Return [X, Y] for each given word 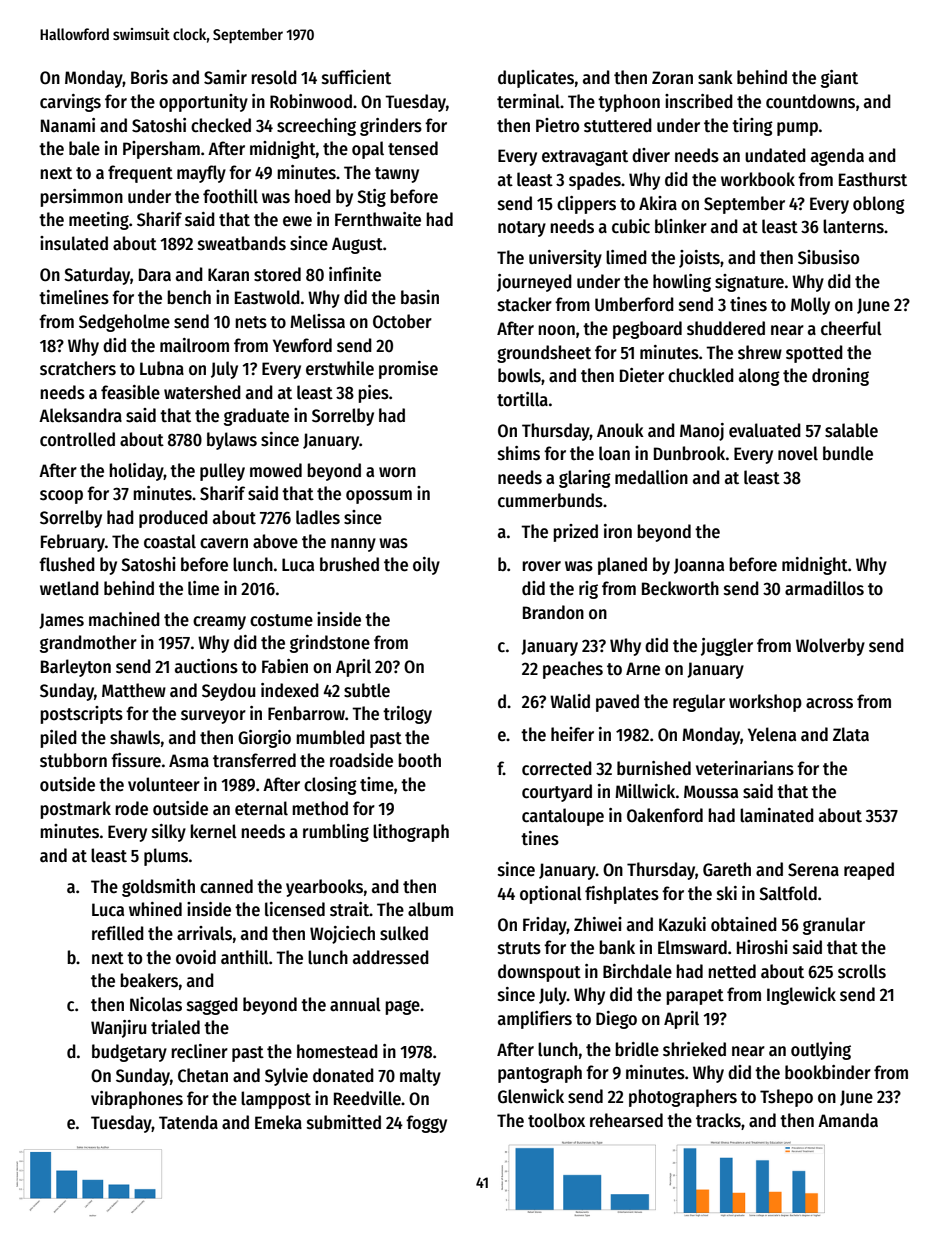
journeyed [534, 283]
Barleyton [76, 668]
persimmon [81, 198]
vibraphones [137, 1100]
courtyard [557, 793]
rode [131, 808]
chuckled [701, 375]
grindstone [330, 644]
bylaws [232, 441]
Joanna [699, 566]
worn [397, 472]
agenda [837, 157]
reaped [869, 871]
